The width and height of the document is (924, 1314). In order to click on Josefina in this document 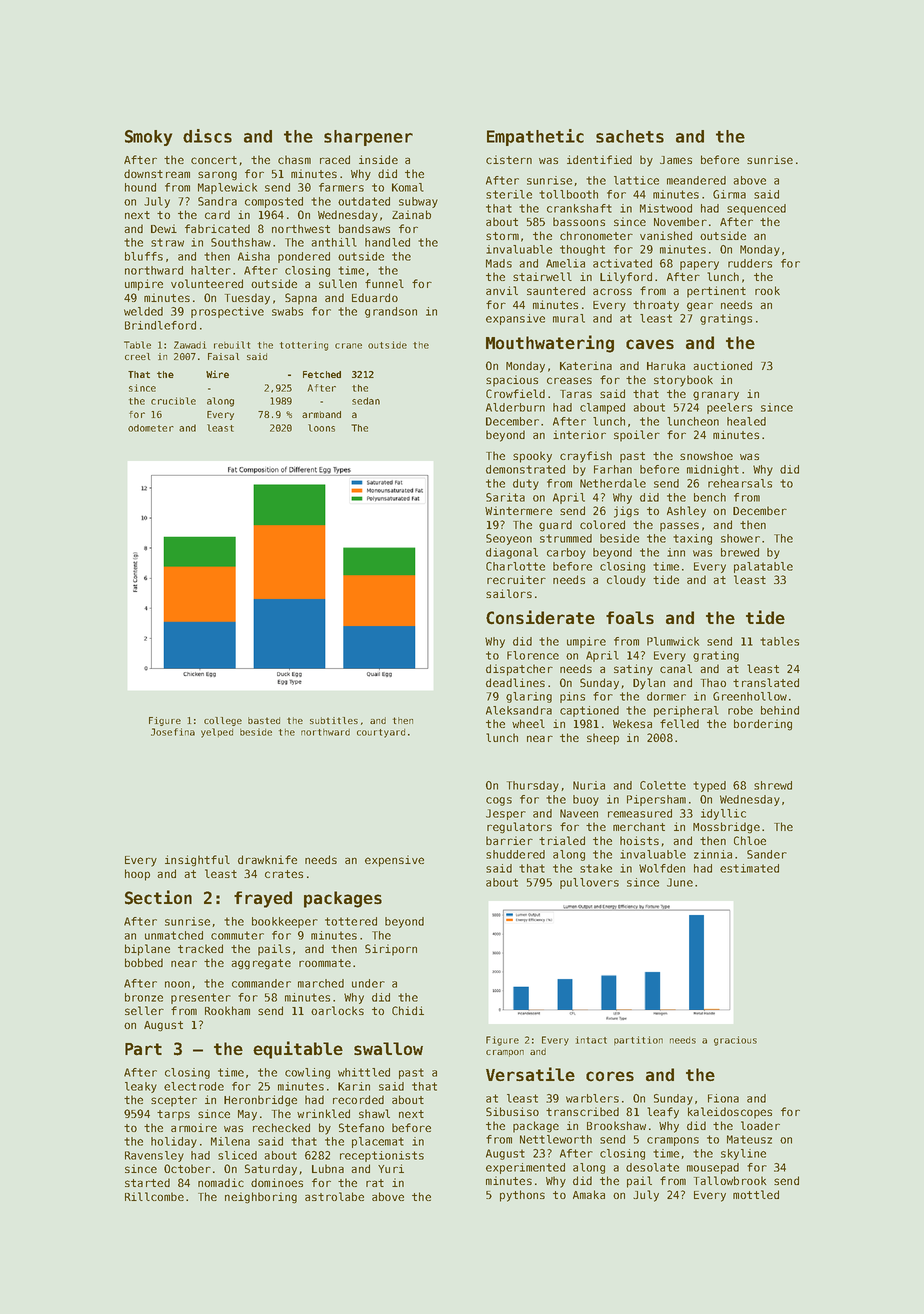, I will do `click(173, 732)`.
